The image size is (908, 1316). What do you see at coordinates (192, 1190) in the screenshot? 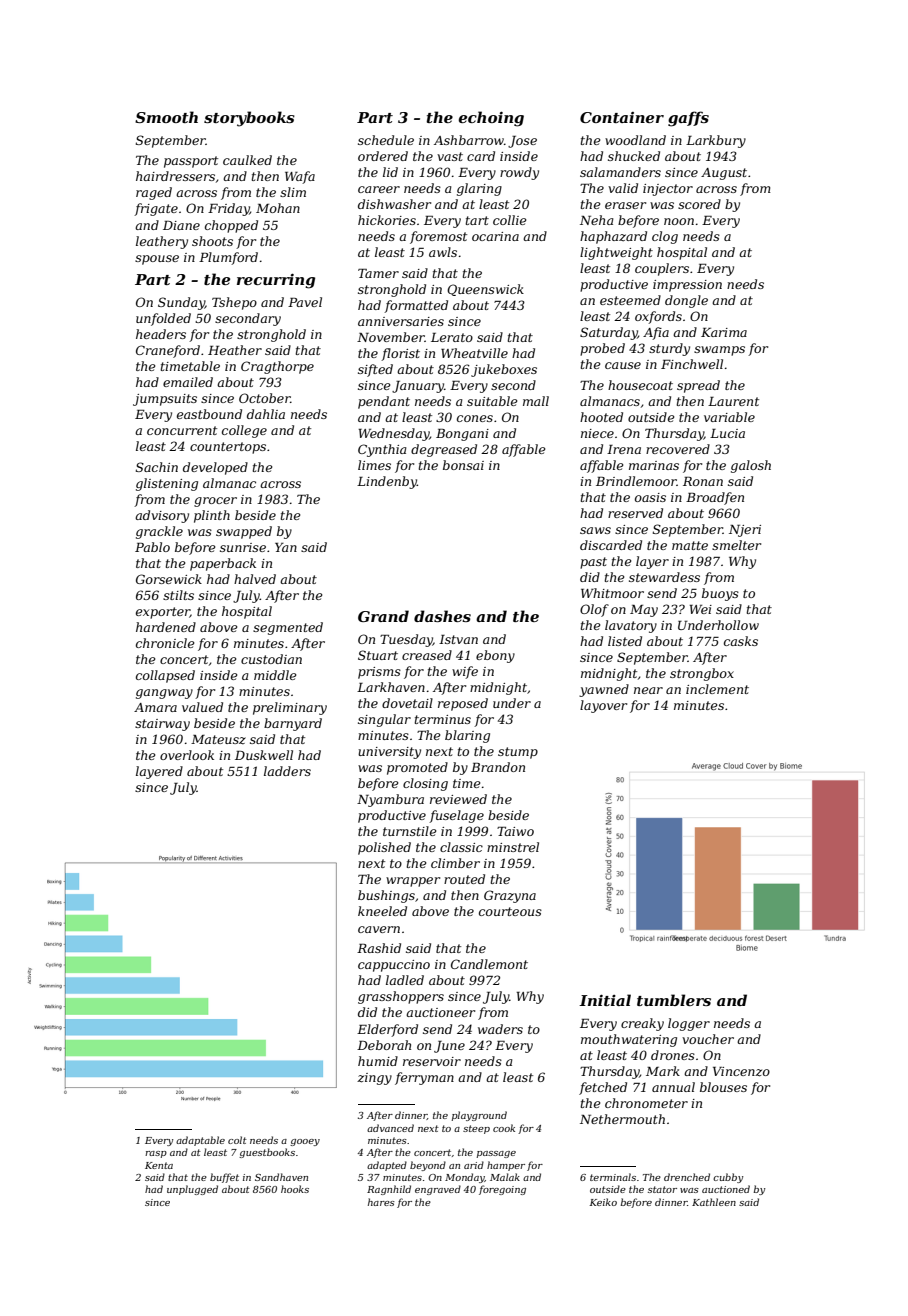
I see `unplugged` at bounding box center [192, 1190].
